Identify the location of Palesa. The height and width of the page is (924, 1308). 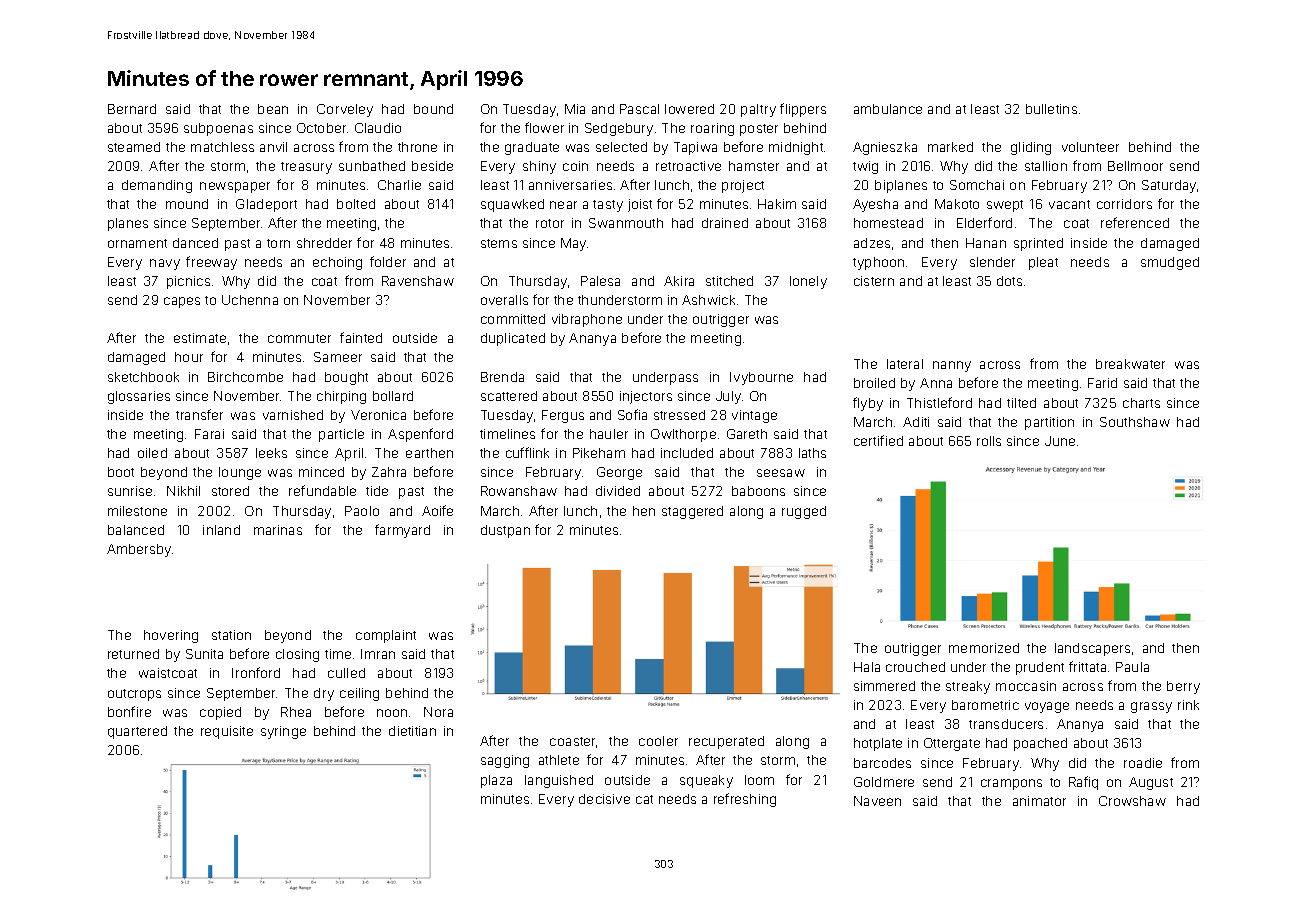
(600, 281).
